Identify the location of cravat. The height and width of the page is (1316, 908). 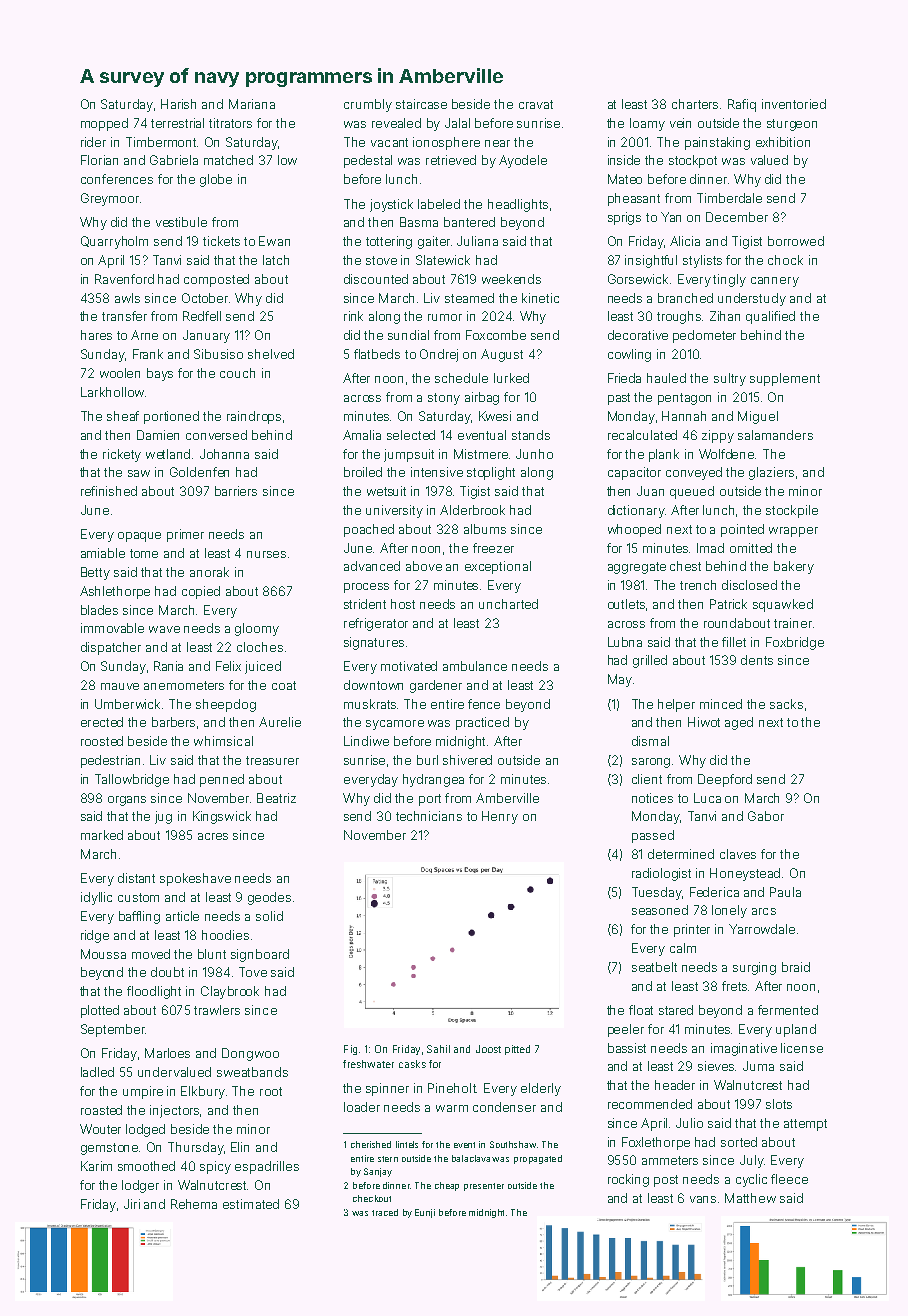
(536, 104).
